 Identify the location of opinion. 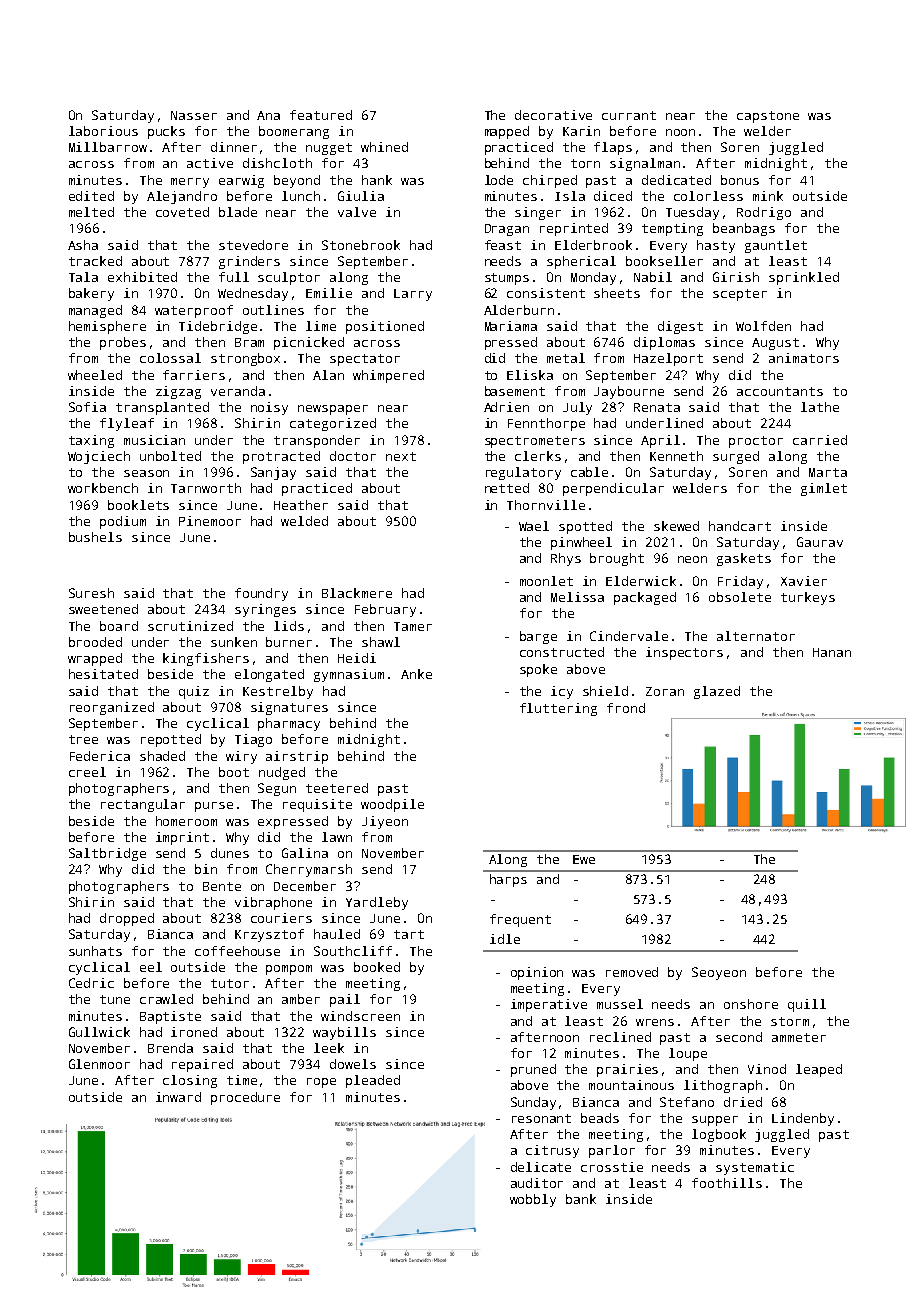
(537, 973).
